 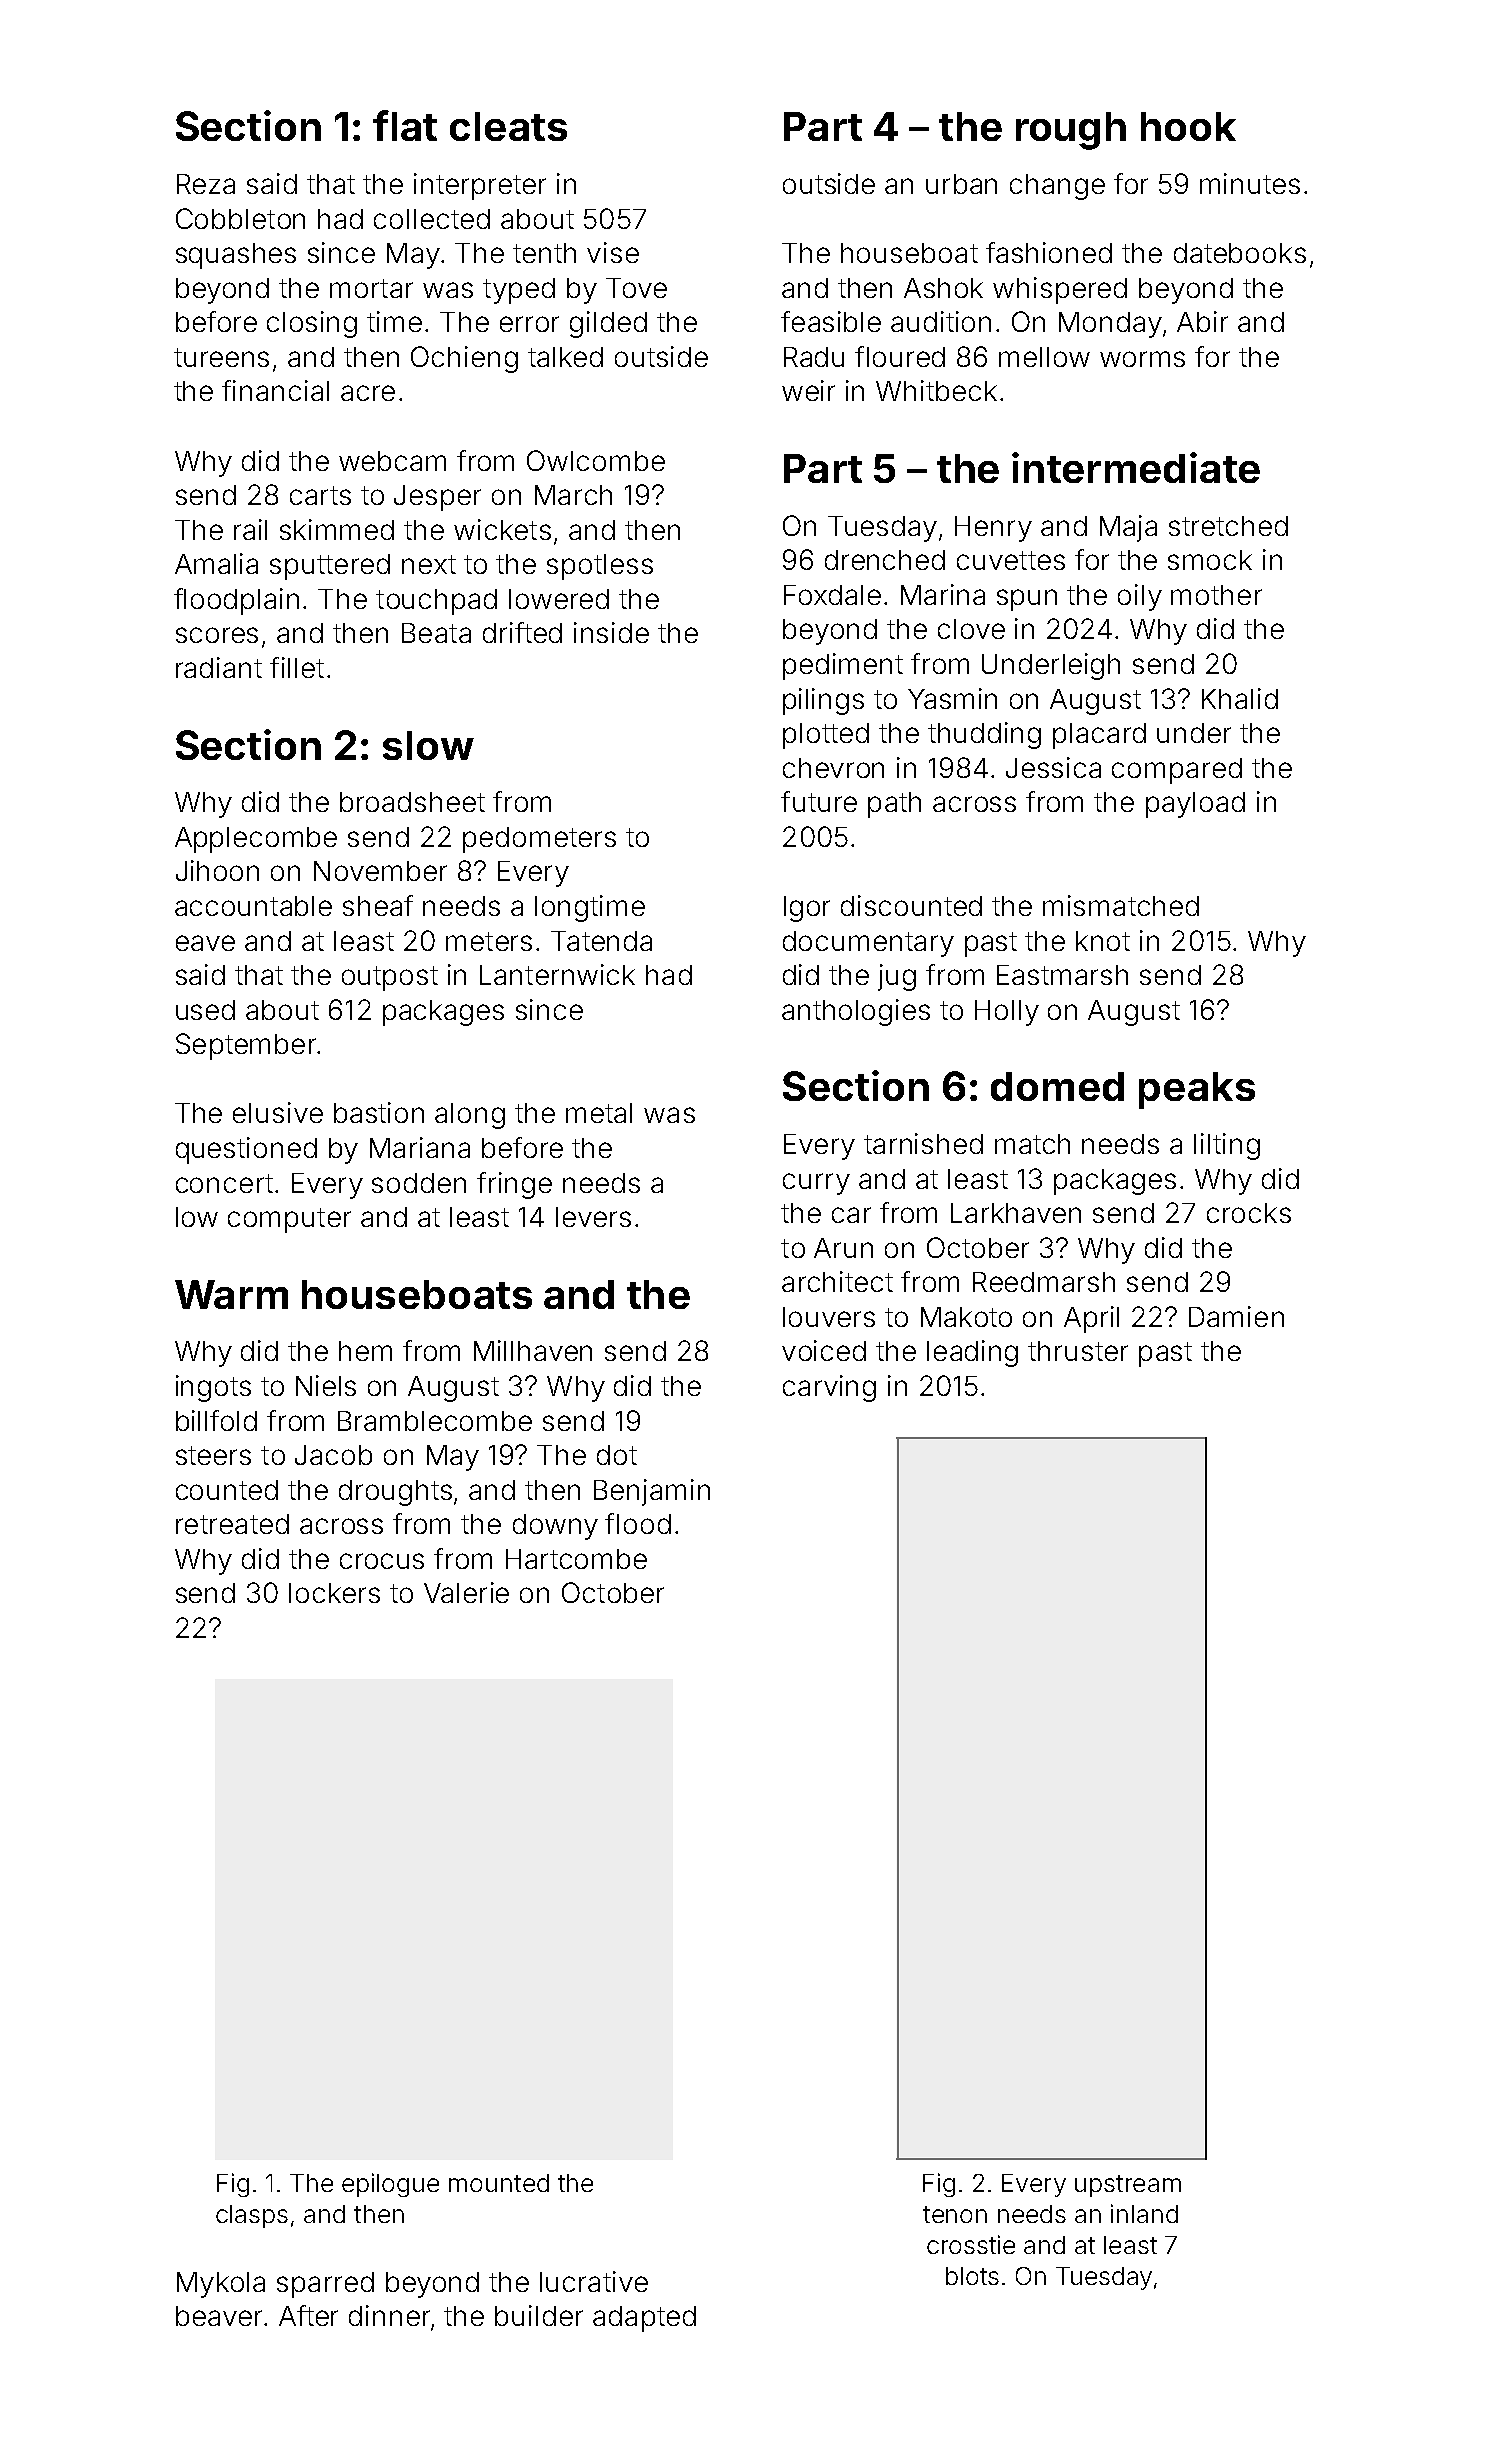 I want to click on carving, so click(x=829, y=1388).
